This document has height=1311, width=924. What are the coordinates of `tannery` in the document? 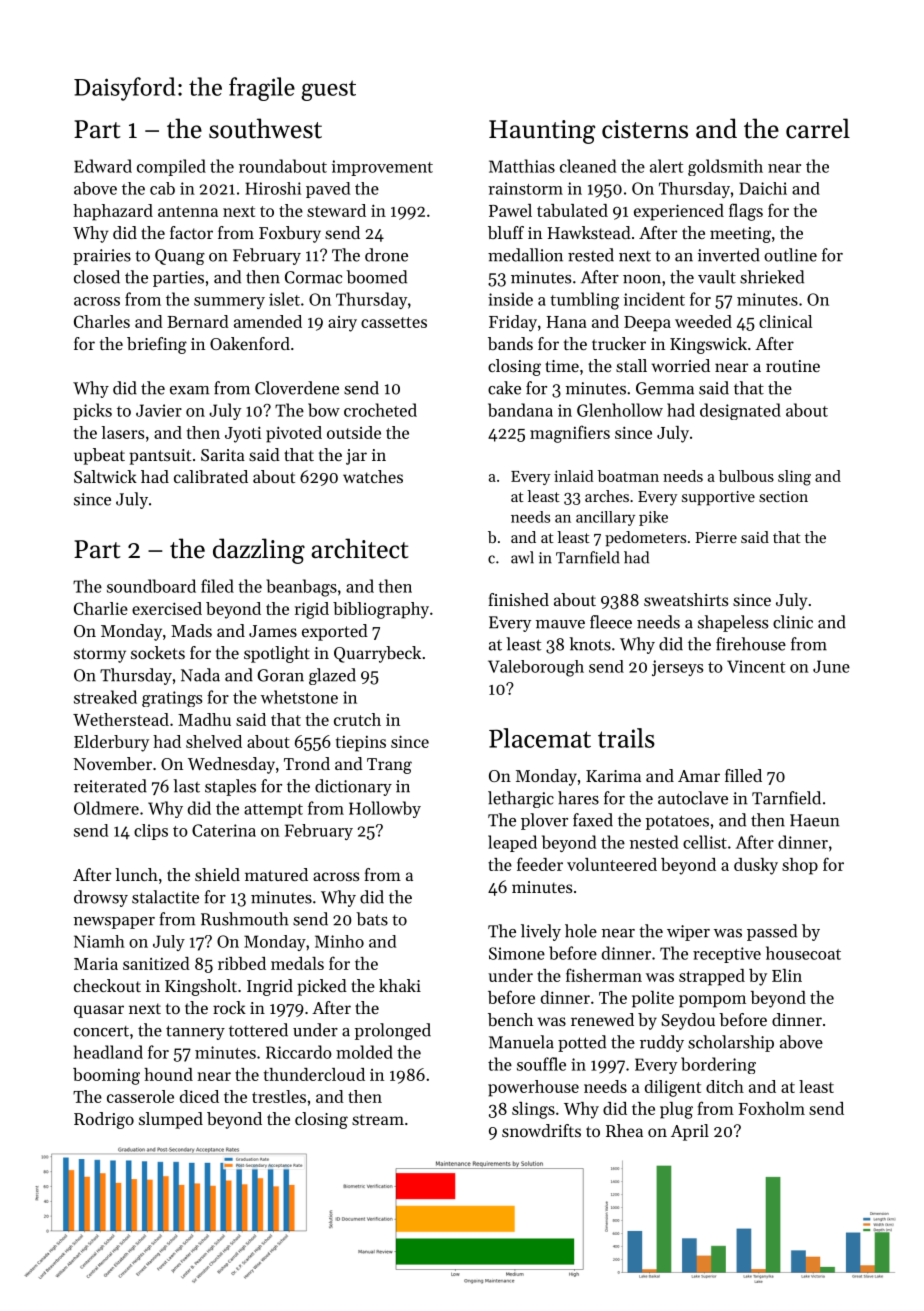 It's located at (195, 1032).
